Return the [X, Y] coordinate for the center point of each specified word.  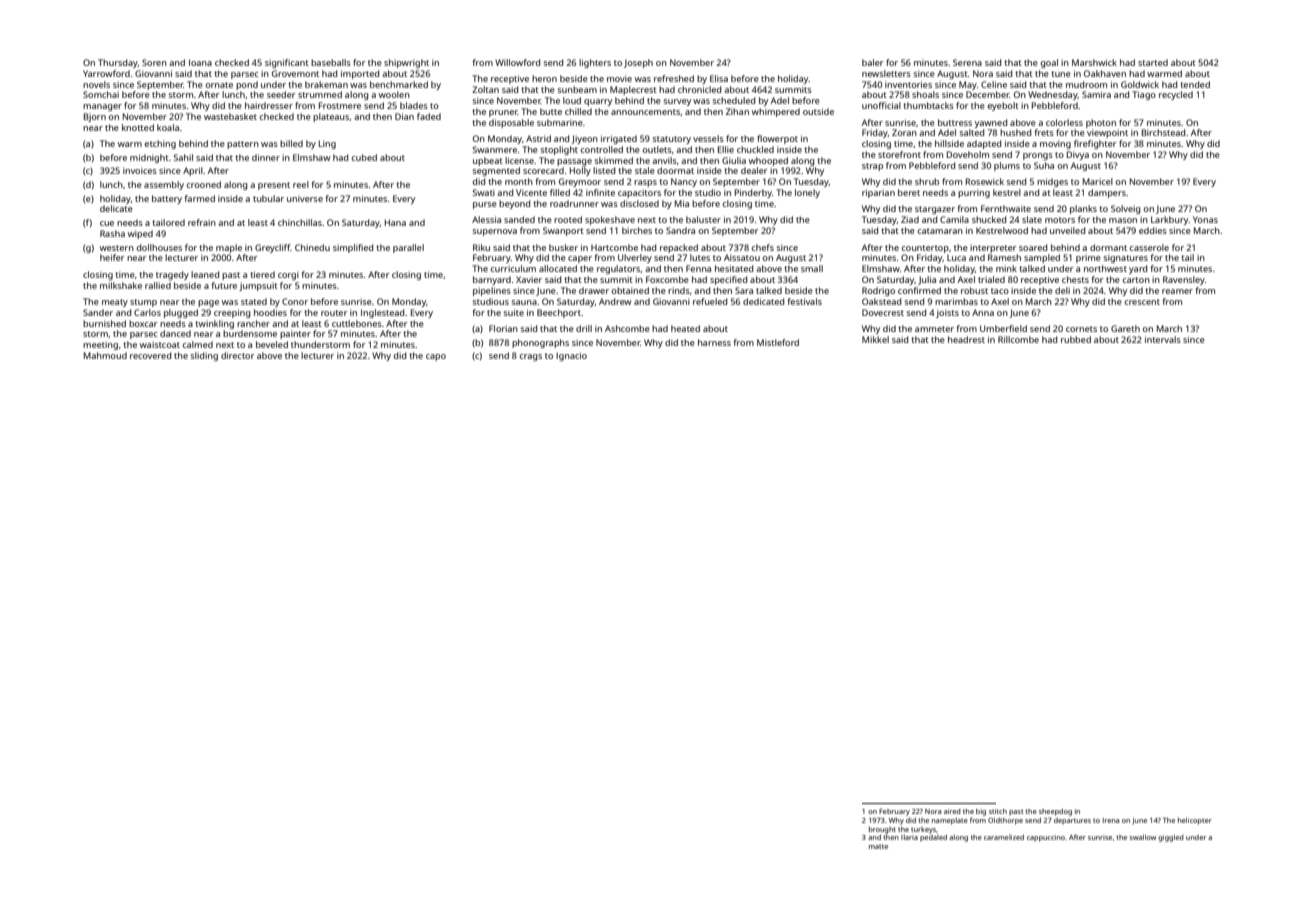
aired [952, 811]
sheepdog [1055, 812]
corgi [288, 275]
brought [882, 830]
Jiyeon [584, 139]
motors [1060, 220]
